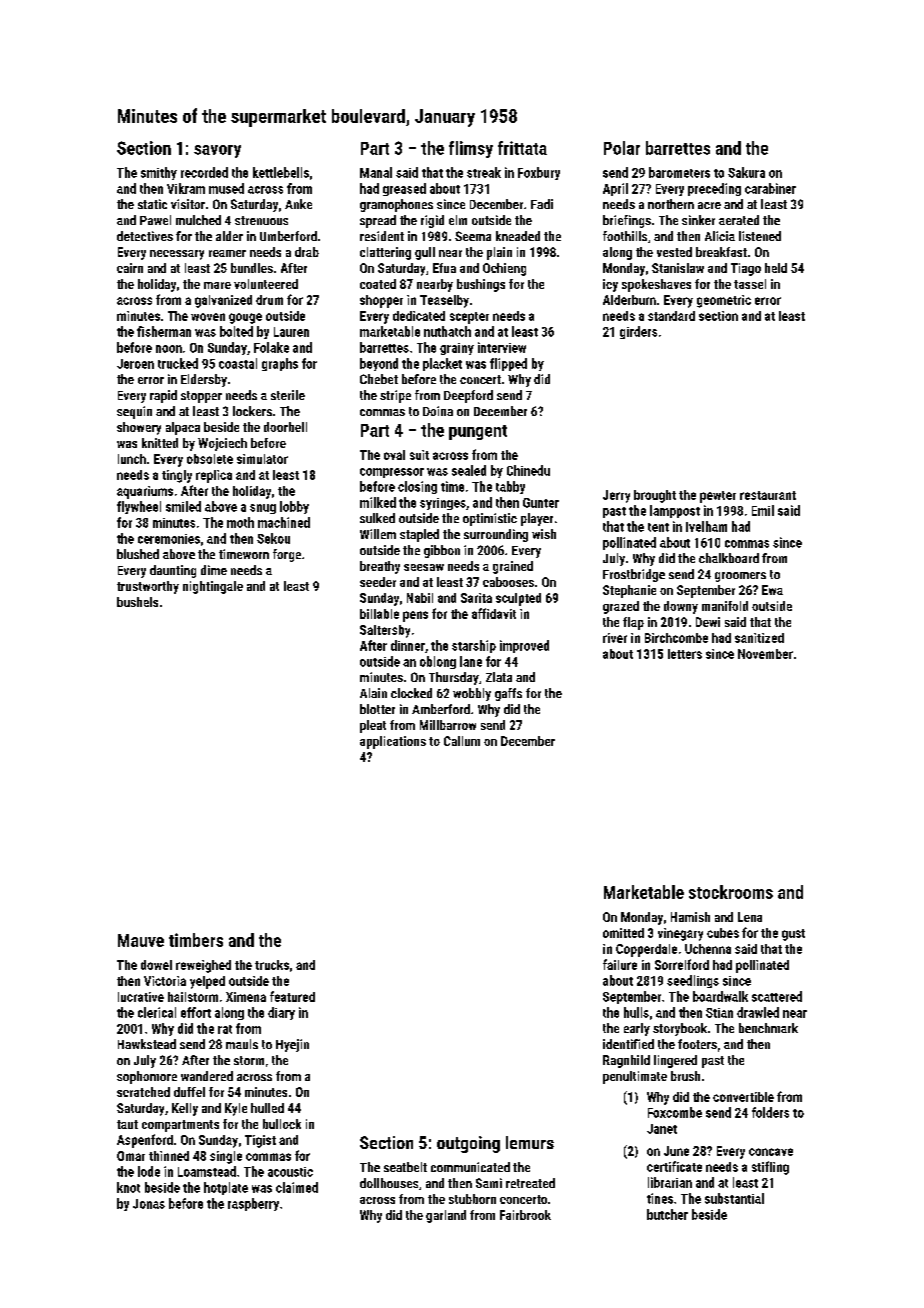  Describe the element at coordinates (132, 459) in the page. I see `lunch` at that location.
